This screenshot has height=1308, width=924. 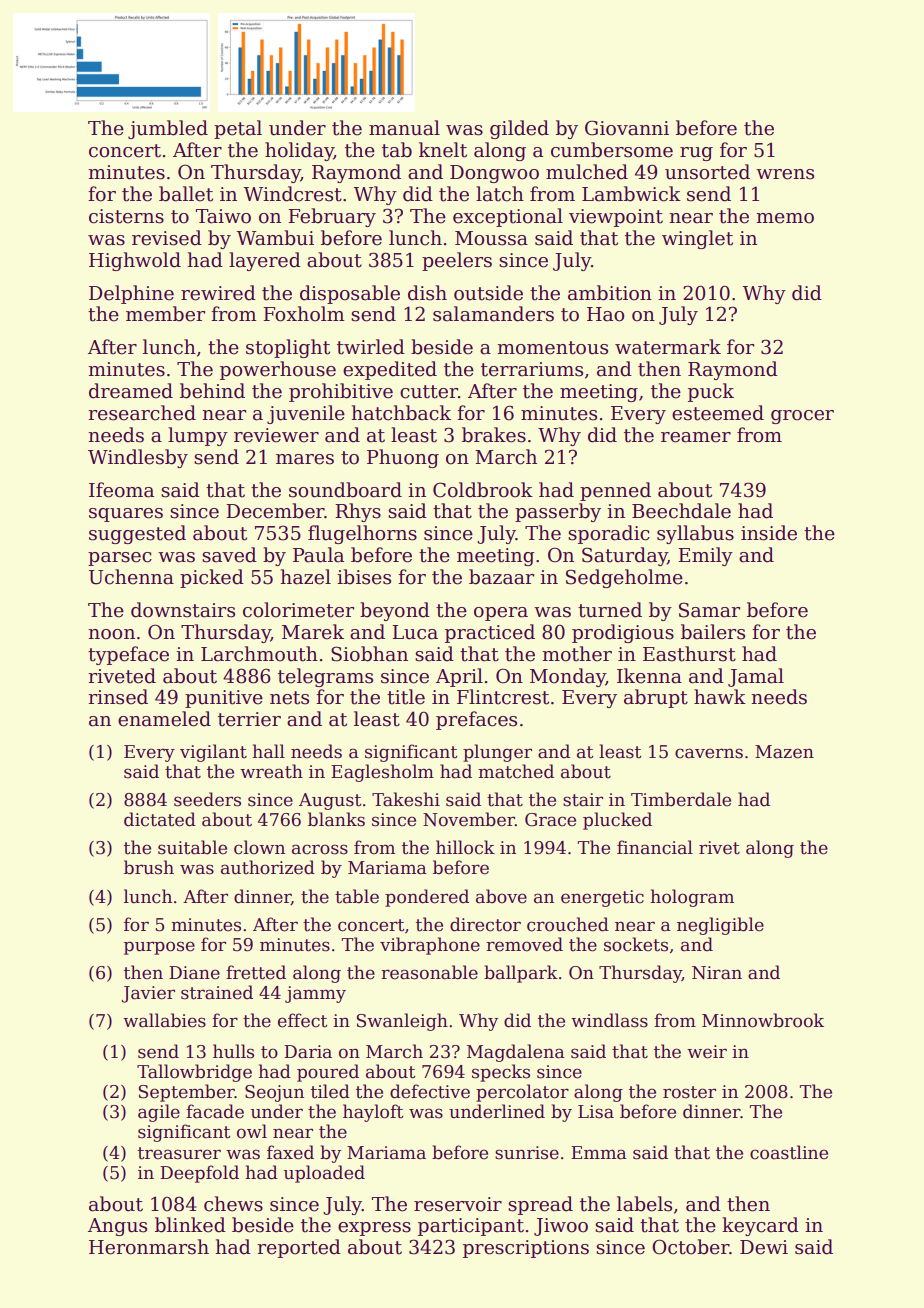 What do you see at coordinates (577, 654) in the screenshot?
I see `mother` at bounding box center [577, 654].
